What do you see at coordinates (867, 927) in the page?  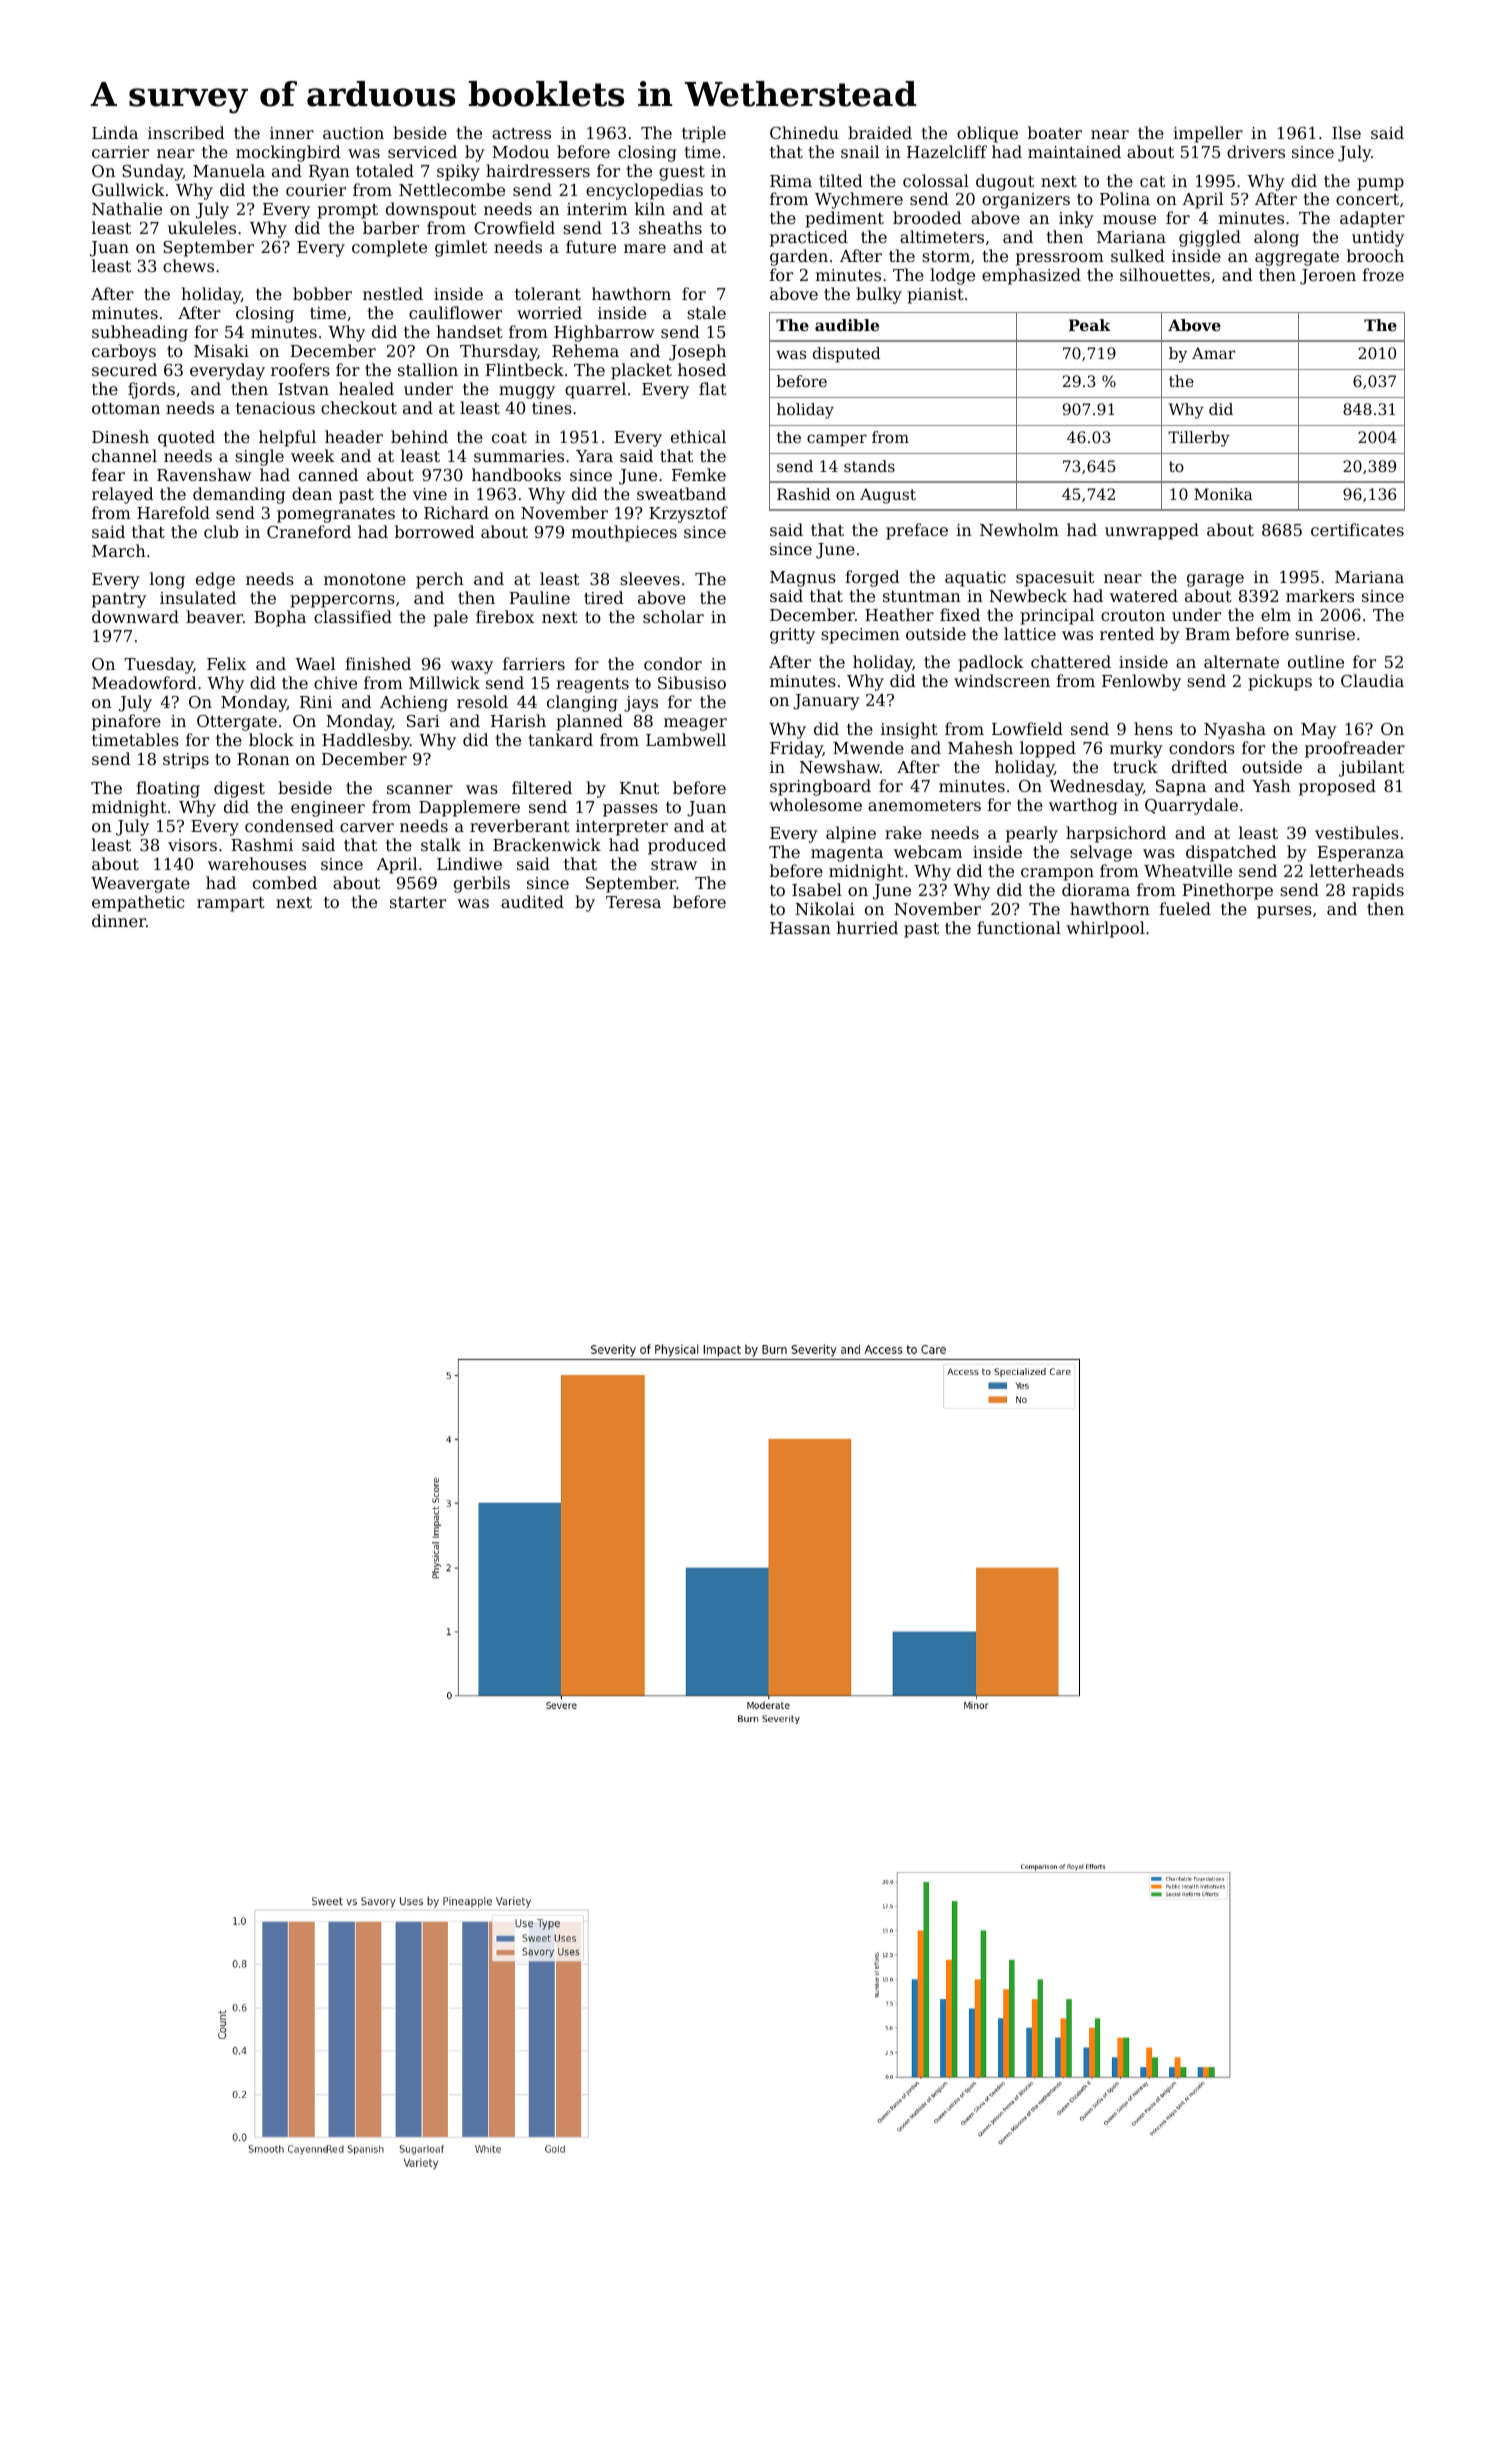 I see `hurried` at bounding box center [867, 927].
